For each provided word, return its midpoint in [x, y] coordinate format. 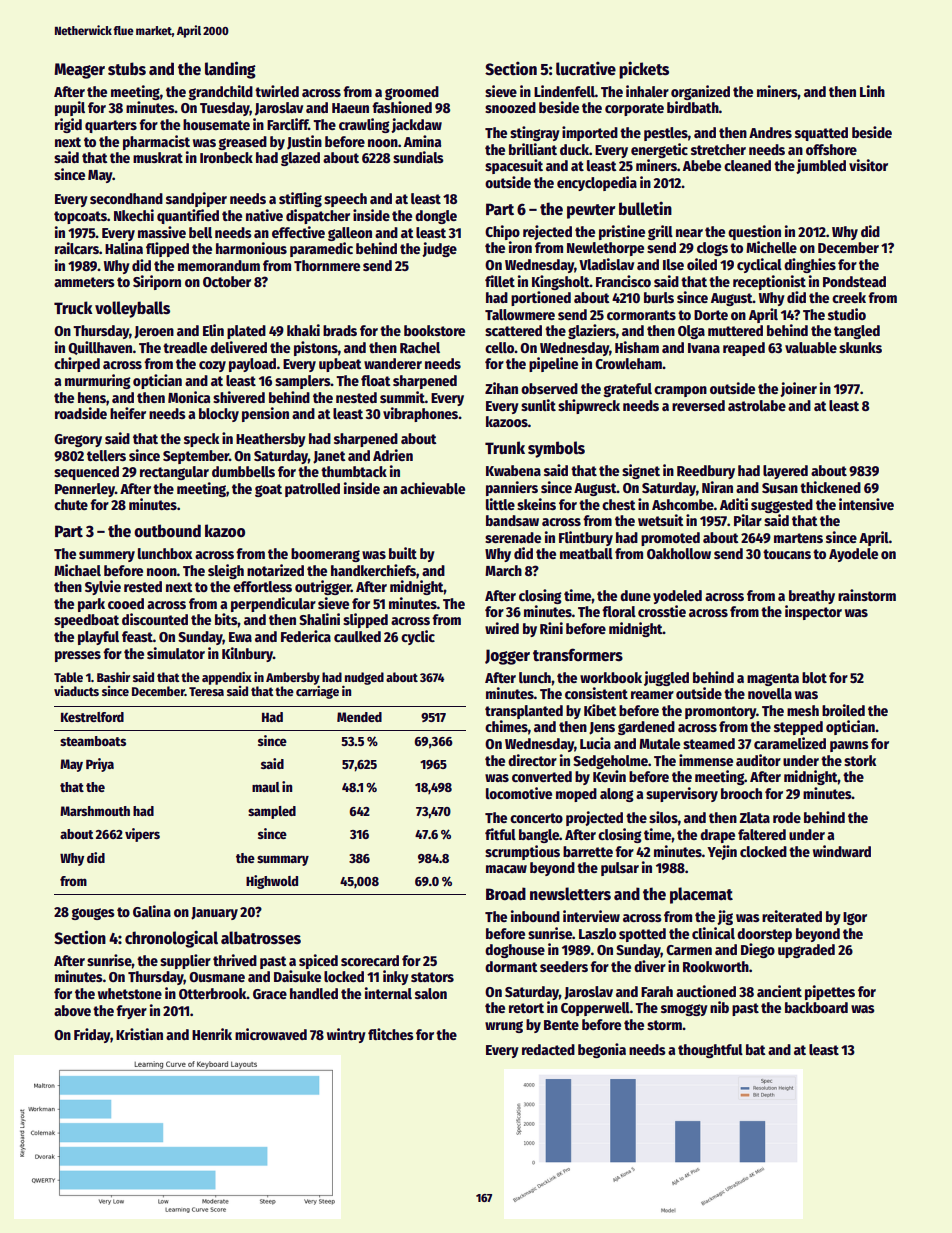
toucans [787, 554]
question [754, 232]
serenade [513, 537]
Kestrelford [92, 717]
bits [226, 619]
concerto [536, 818]
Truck [73, 307]
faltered [762, 834]
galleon [350, 234]
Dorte [711, 315]
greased [242, 143]
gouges [93, 914]
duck [574, 149]
